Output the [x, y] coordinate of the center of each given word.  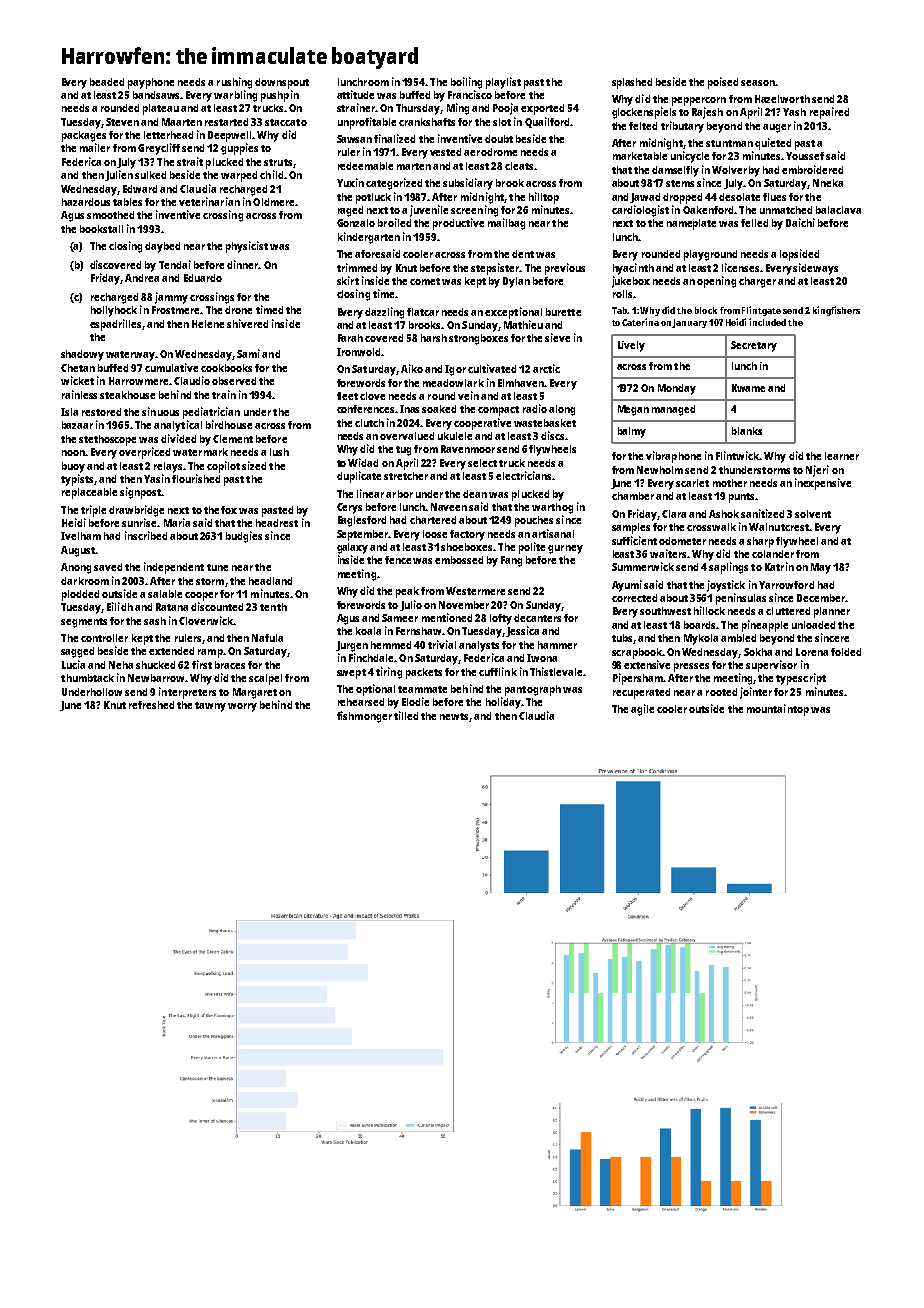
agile [642, 710]
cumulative [171, 367]
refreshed [151, 705]
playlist [503, 83]
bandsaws [157, 95]
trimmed [357, 267]
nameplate [691, 224]
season [758, 83]
